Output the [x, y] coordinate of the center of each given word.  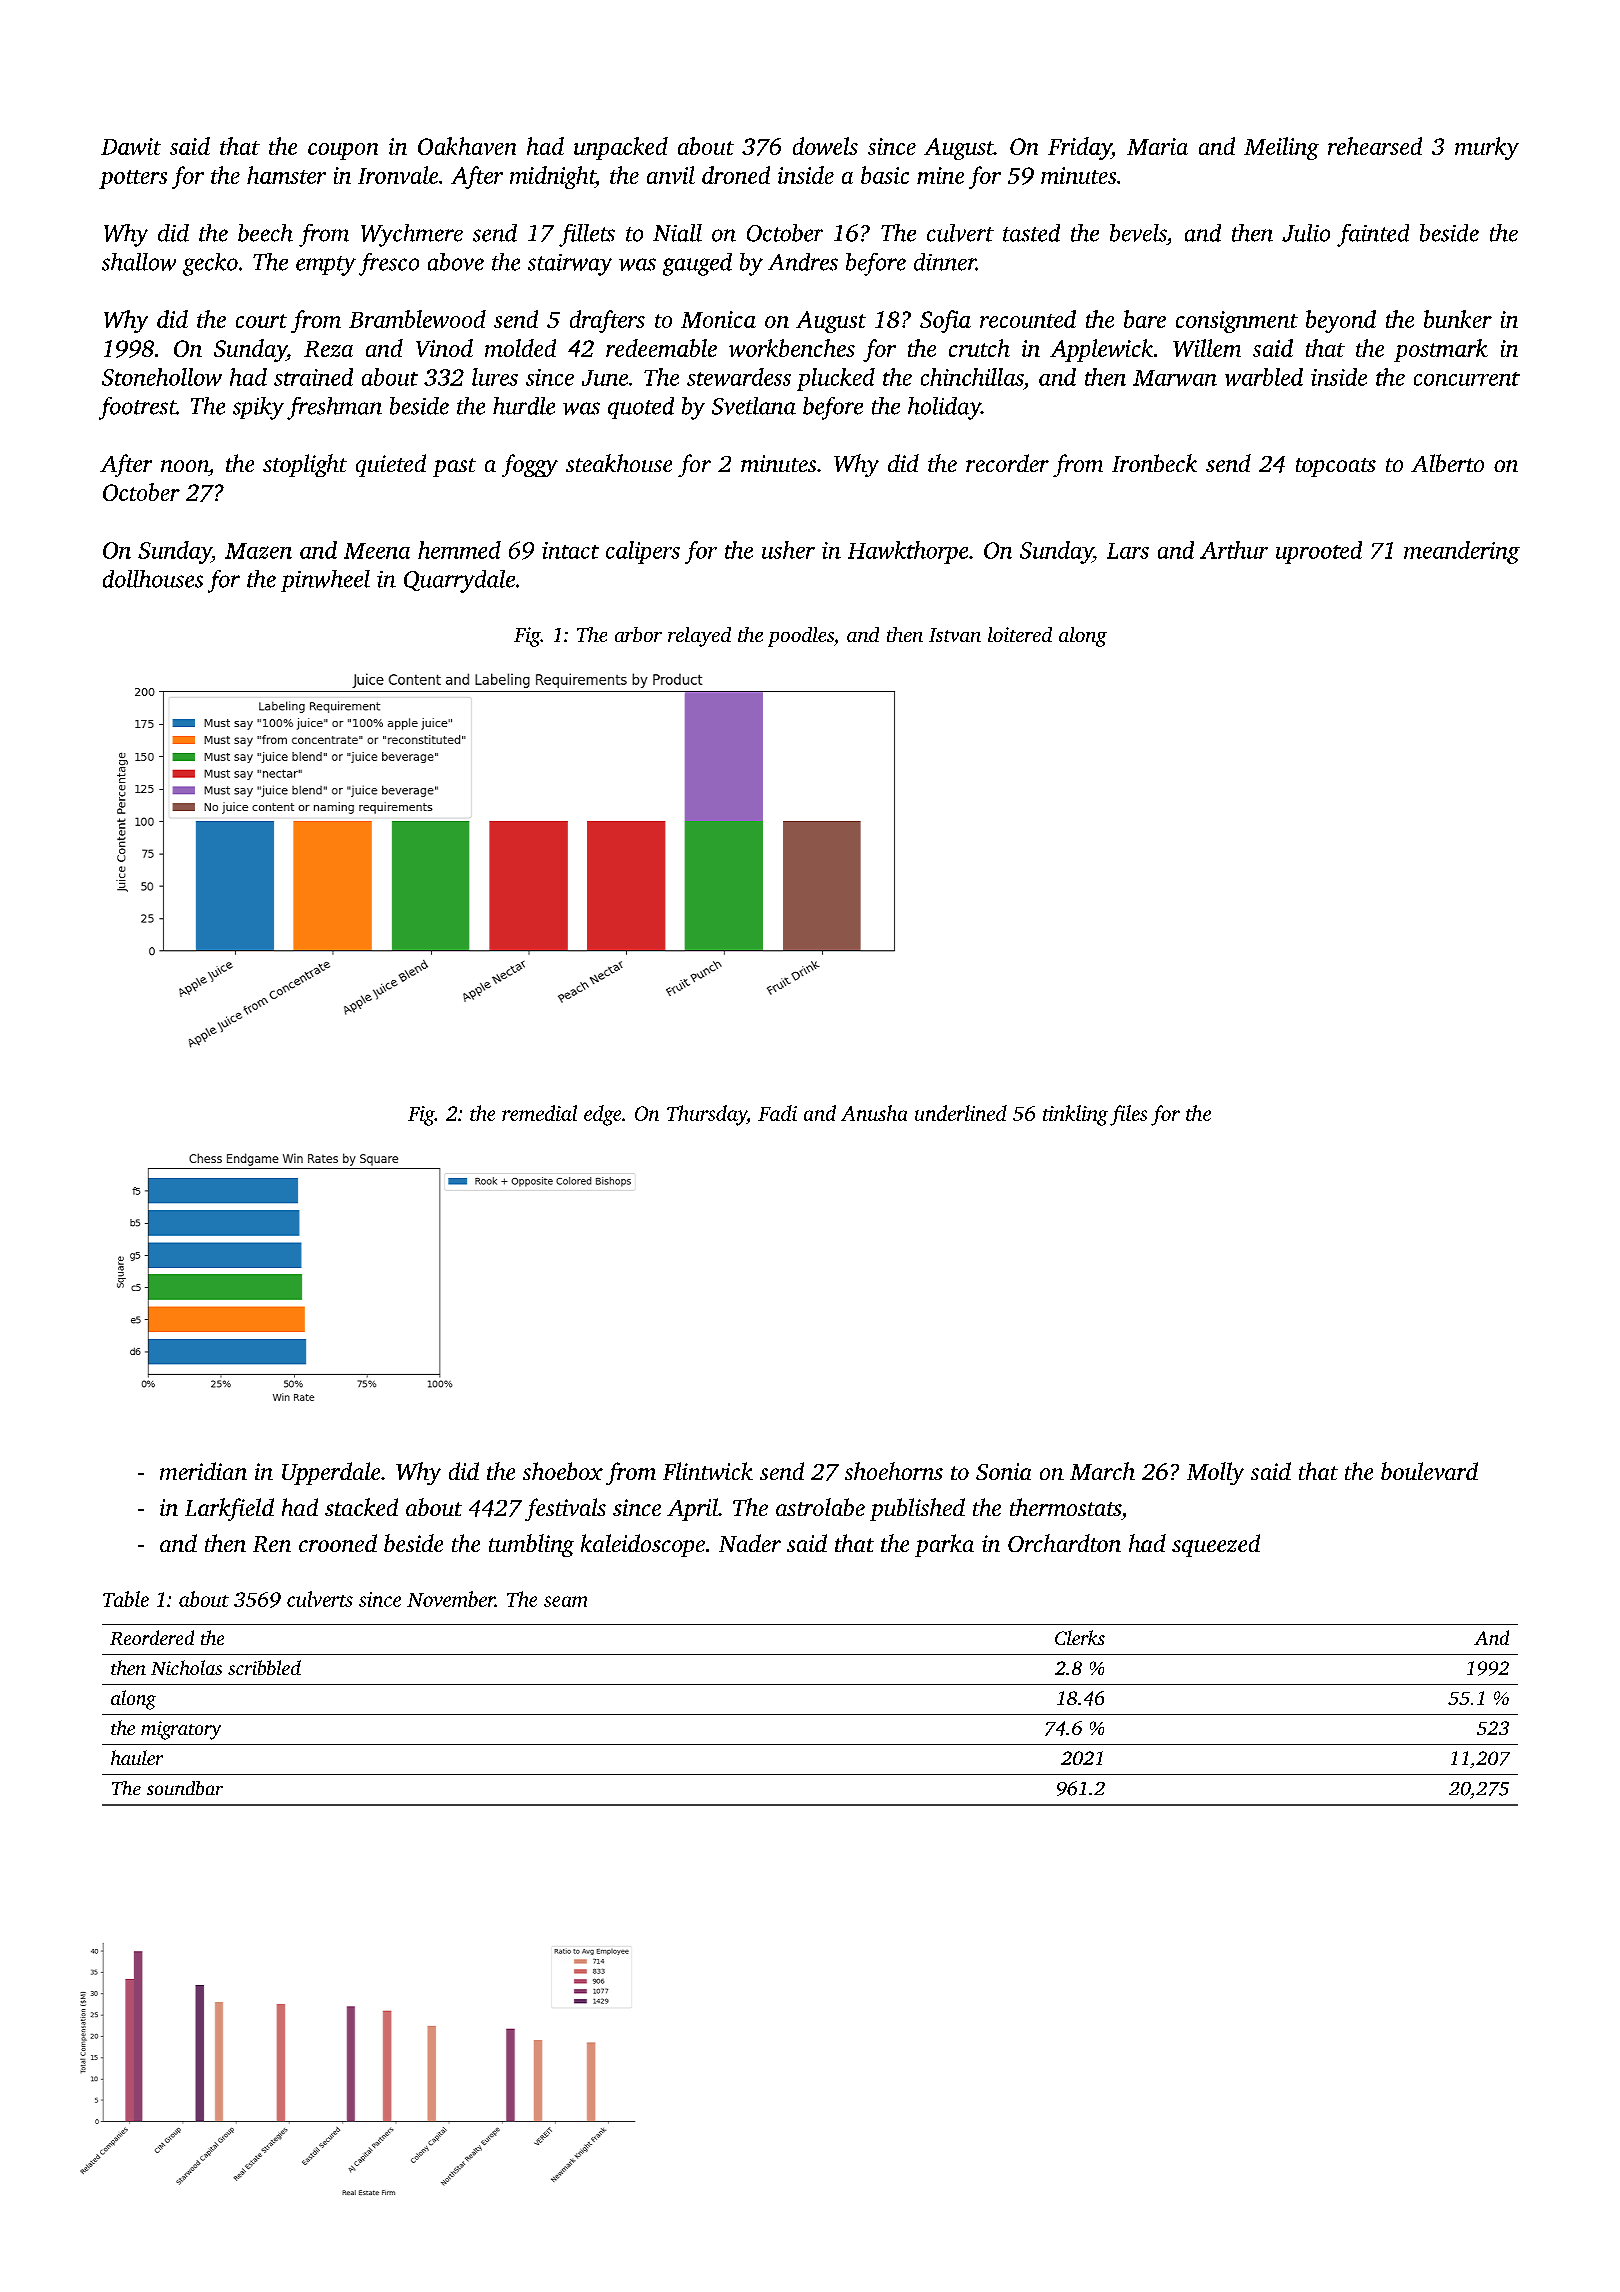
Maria [1157, 146]
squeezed [1216, 1545]
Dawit [131, 146]
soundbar [185, 1788]
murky [1487, 148]
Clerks [1080, 1637]
